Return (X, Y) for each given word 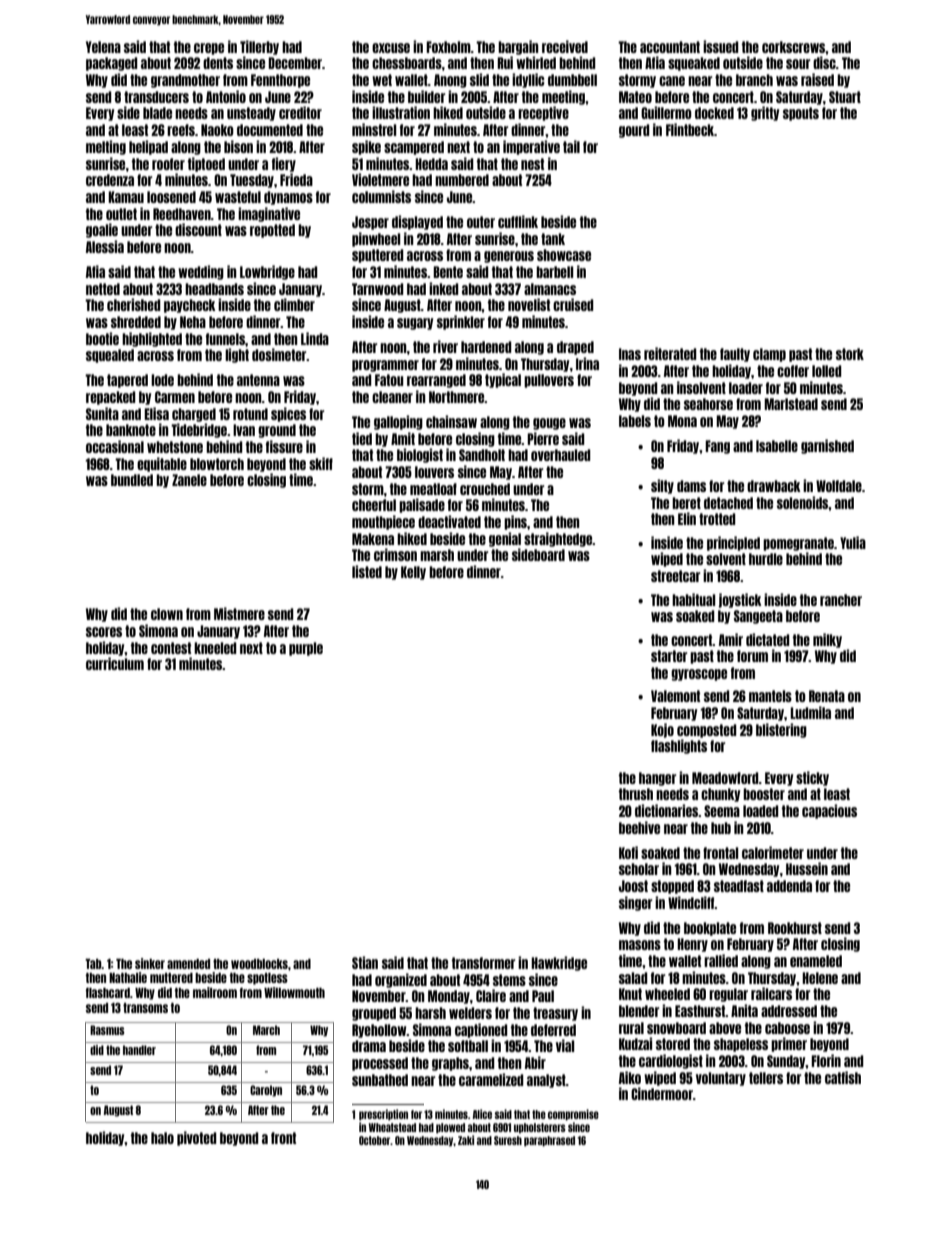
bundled (132, 480)
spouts (801, 114)
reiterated (670, 353)
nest (532, 164)
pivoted (197, 1138)
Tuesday (252, 181)
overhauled (561, 455)
